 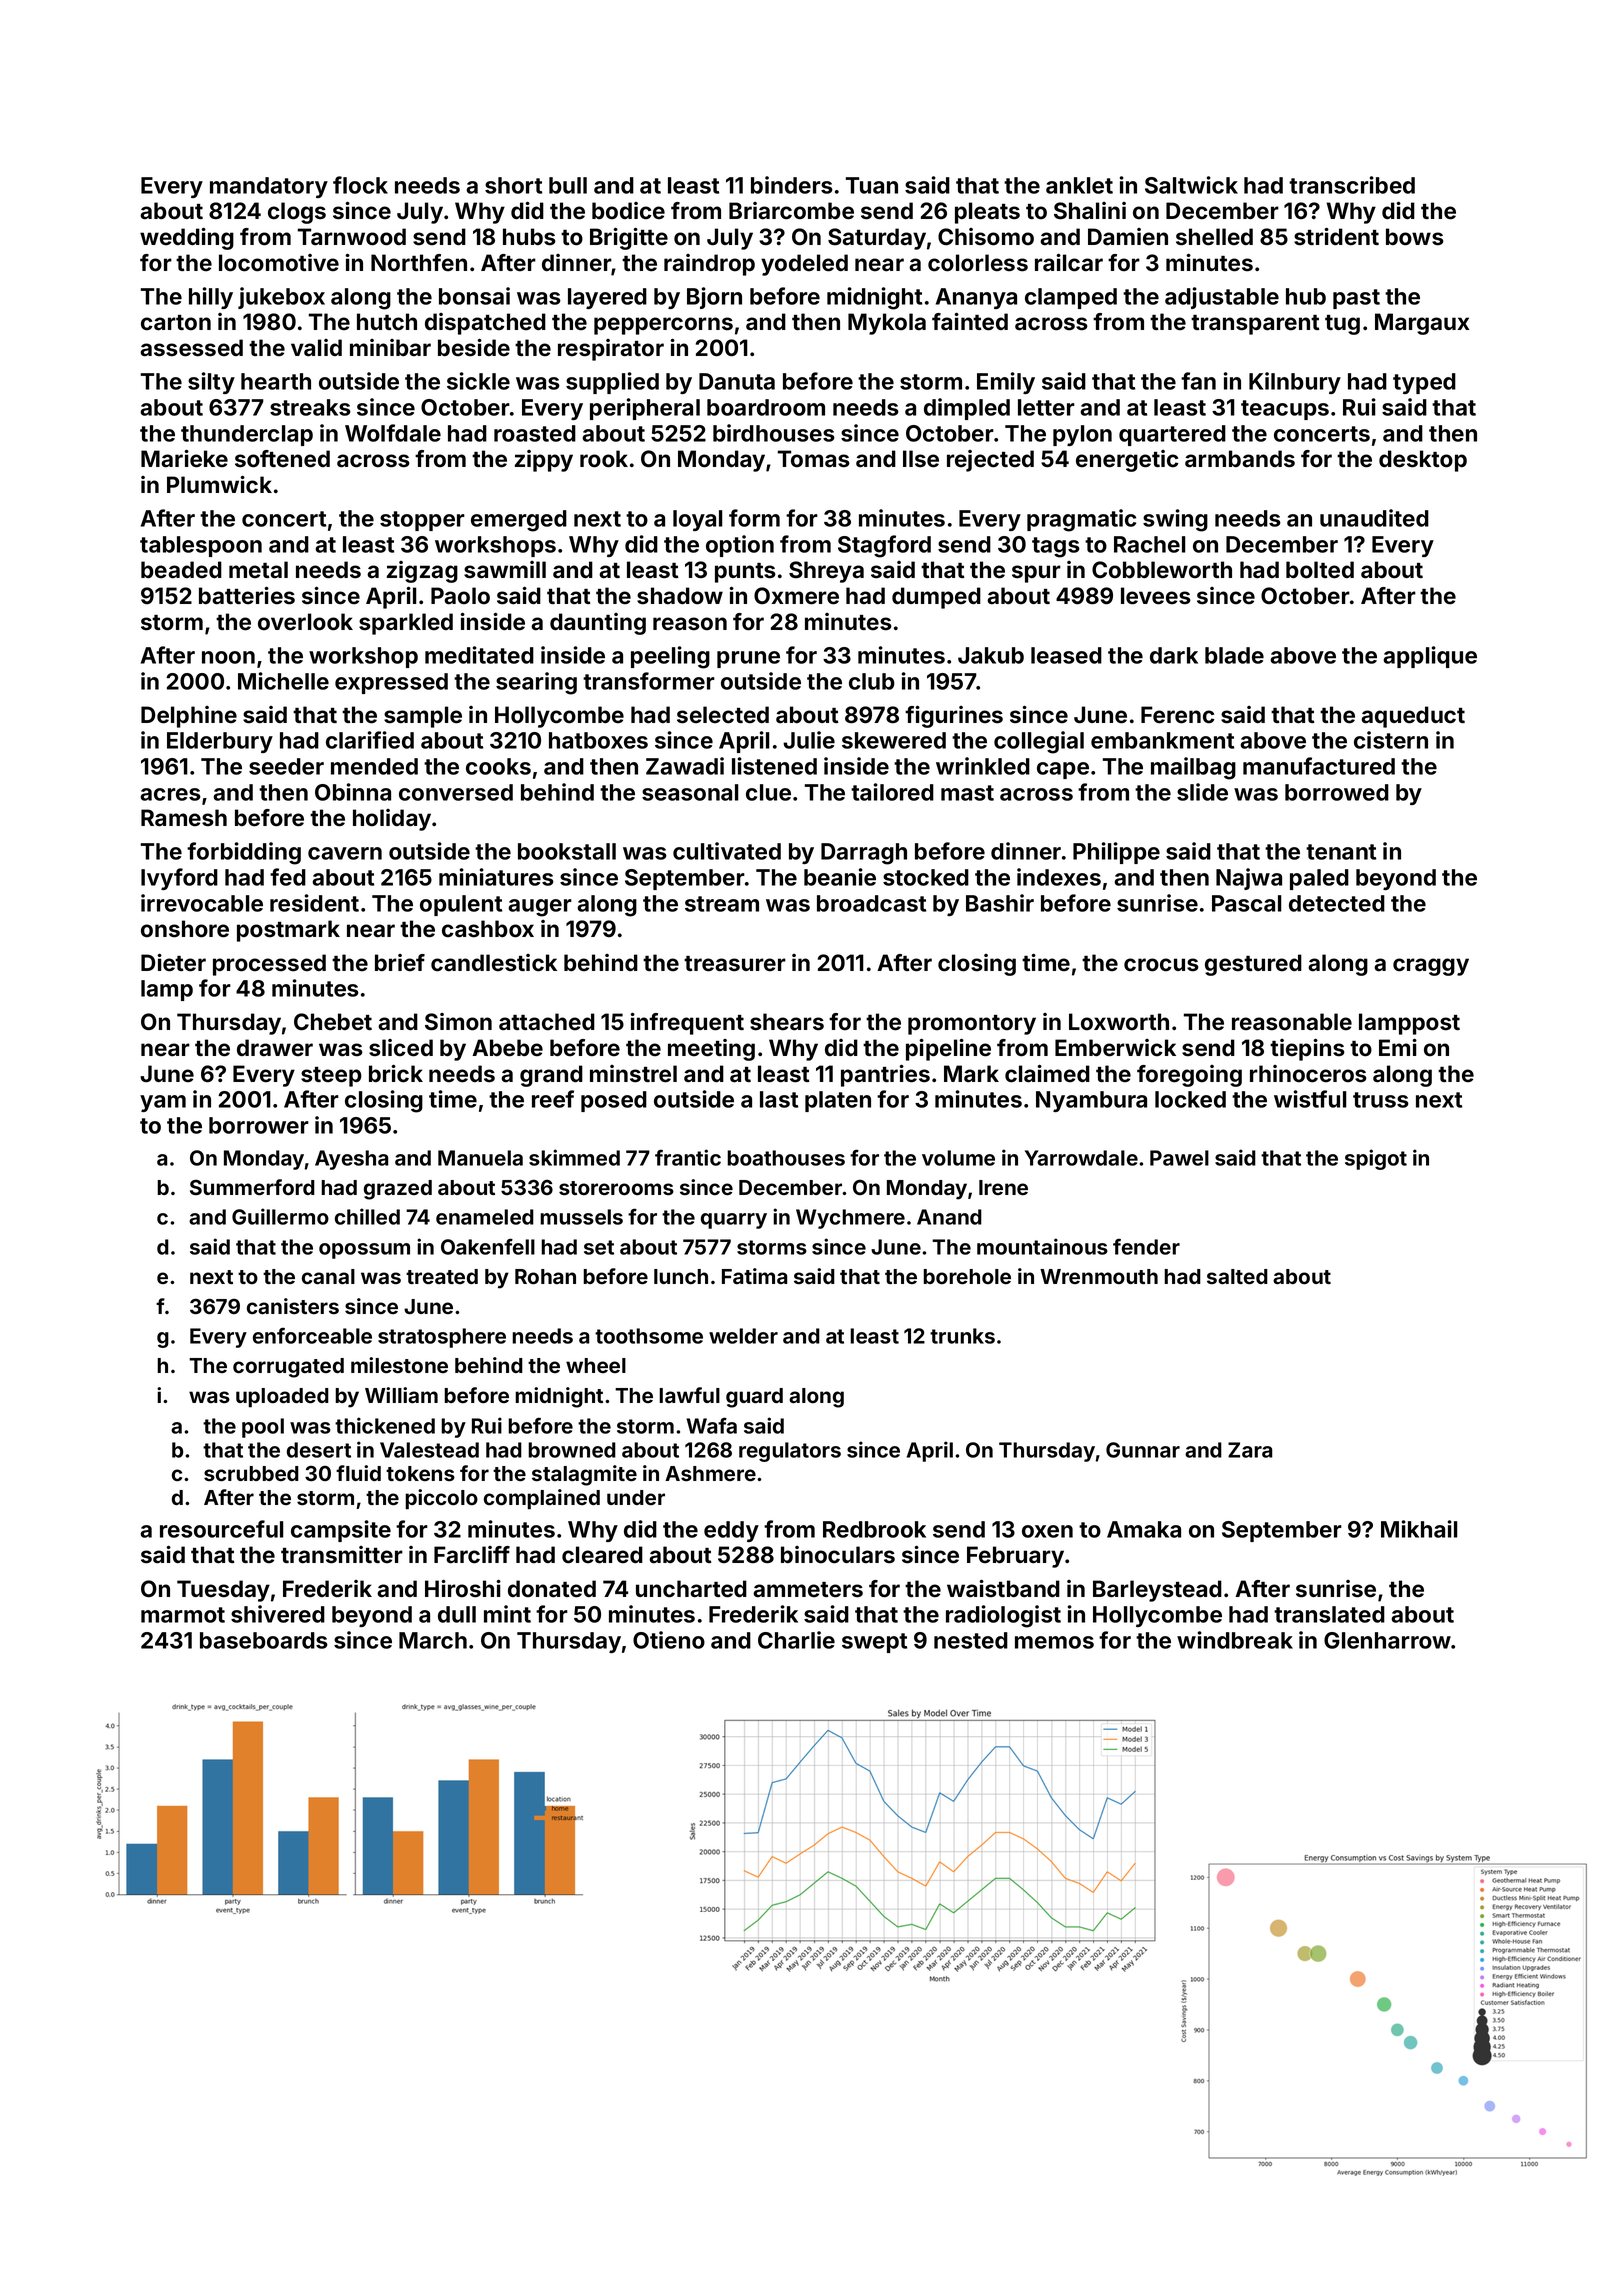 I want to click on marmot, so click(x=183, y=1615).
